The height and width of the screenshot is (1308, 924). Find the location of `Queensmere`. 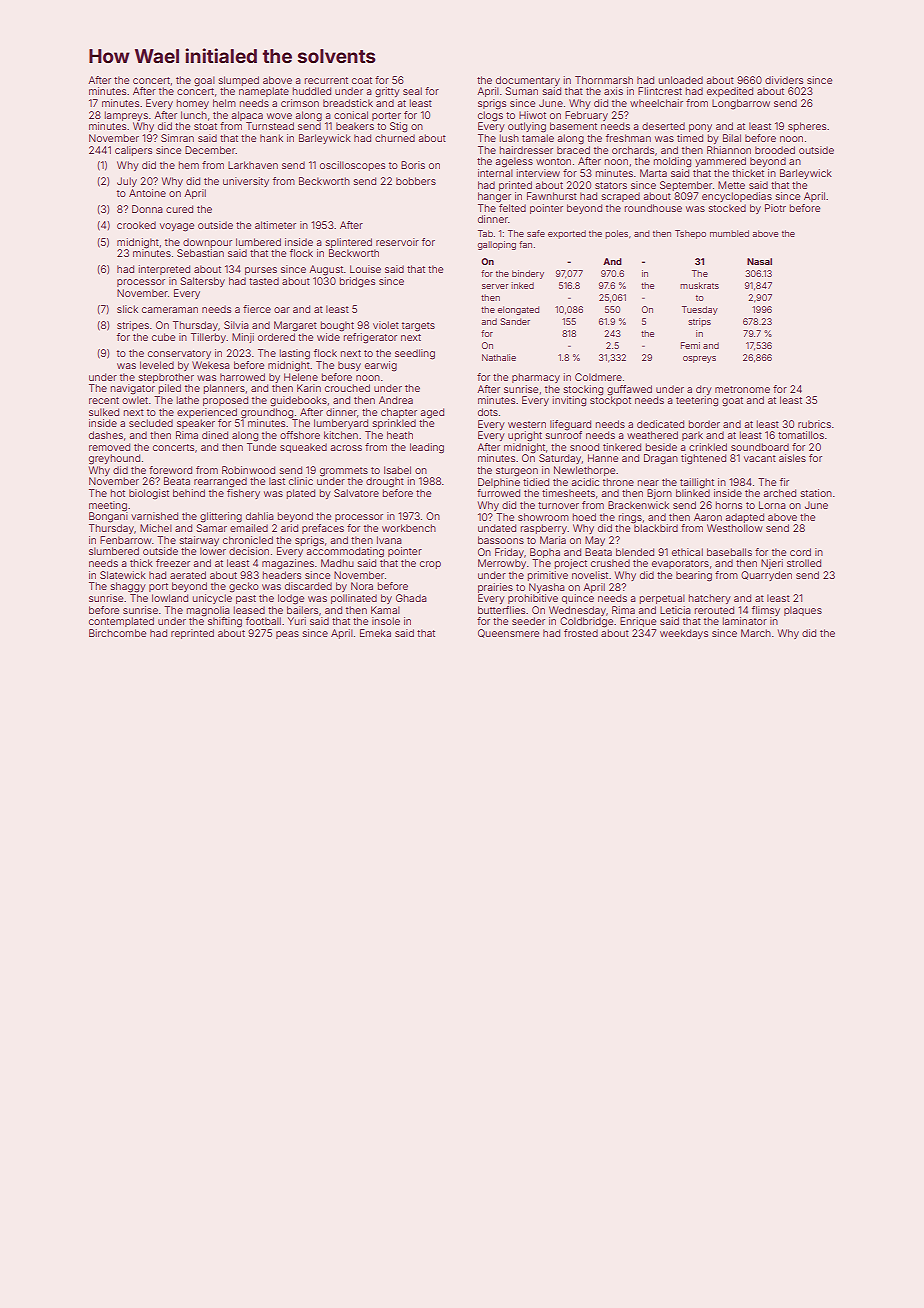

Queensmere is located at coordinates (508, 633).
